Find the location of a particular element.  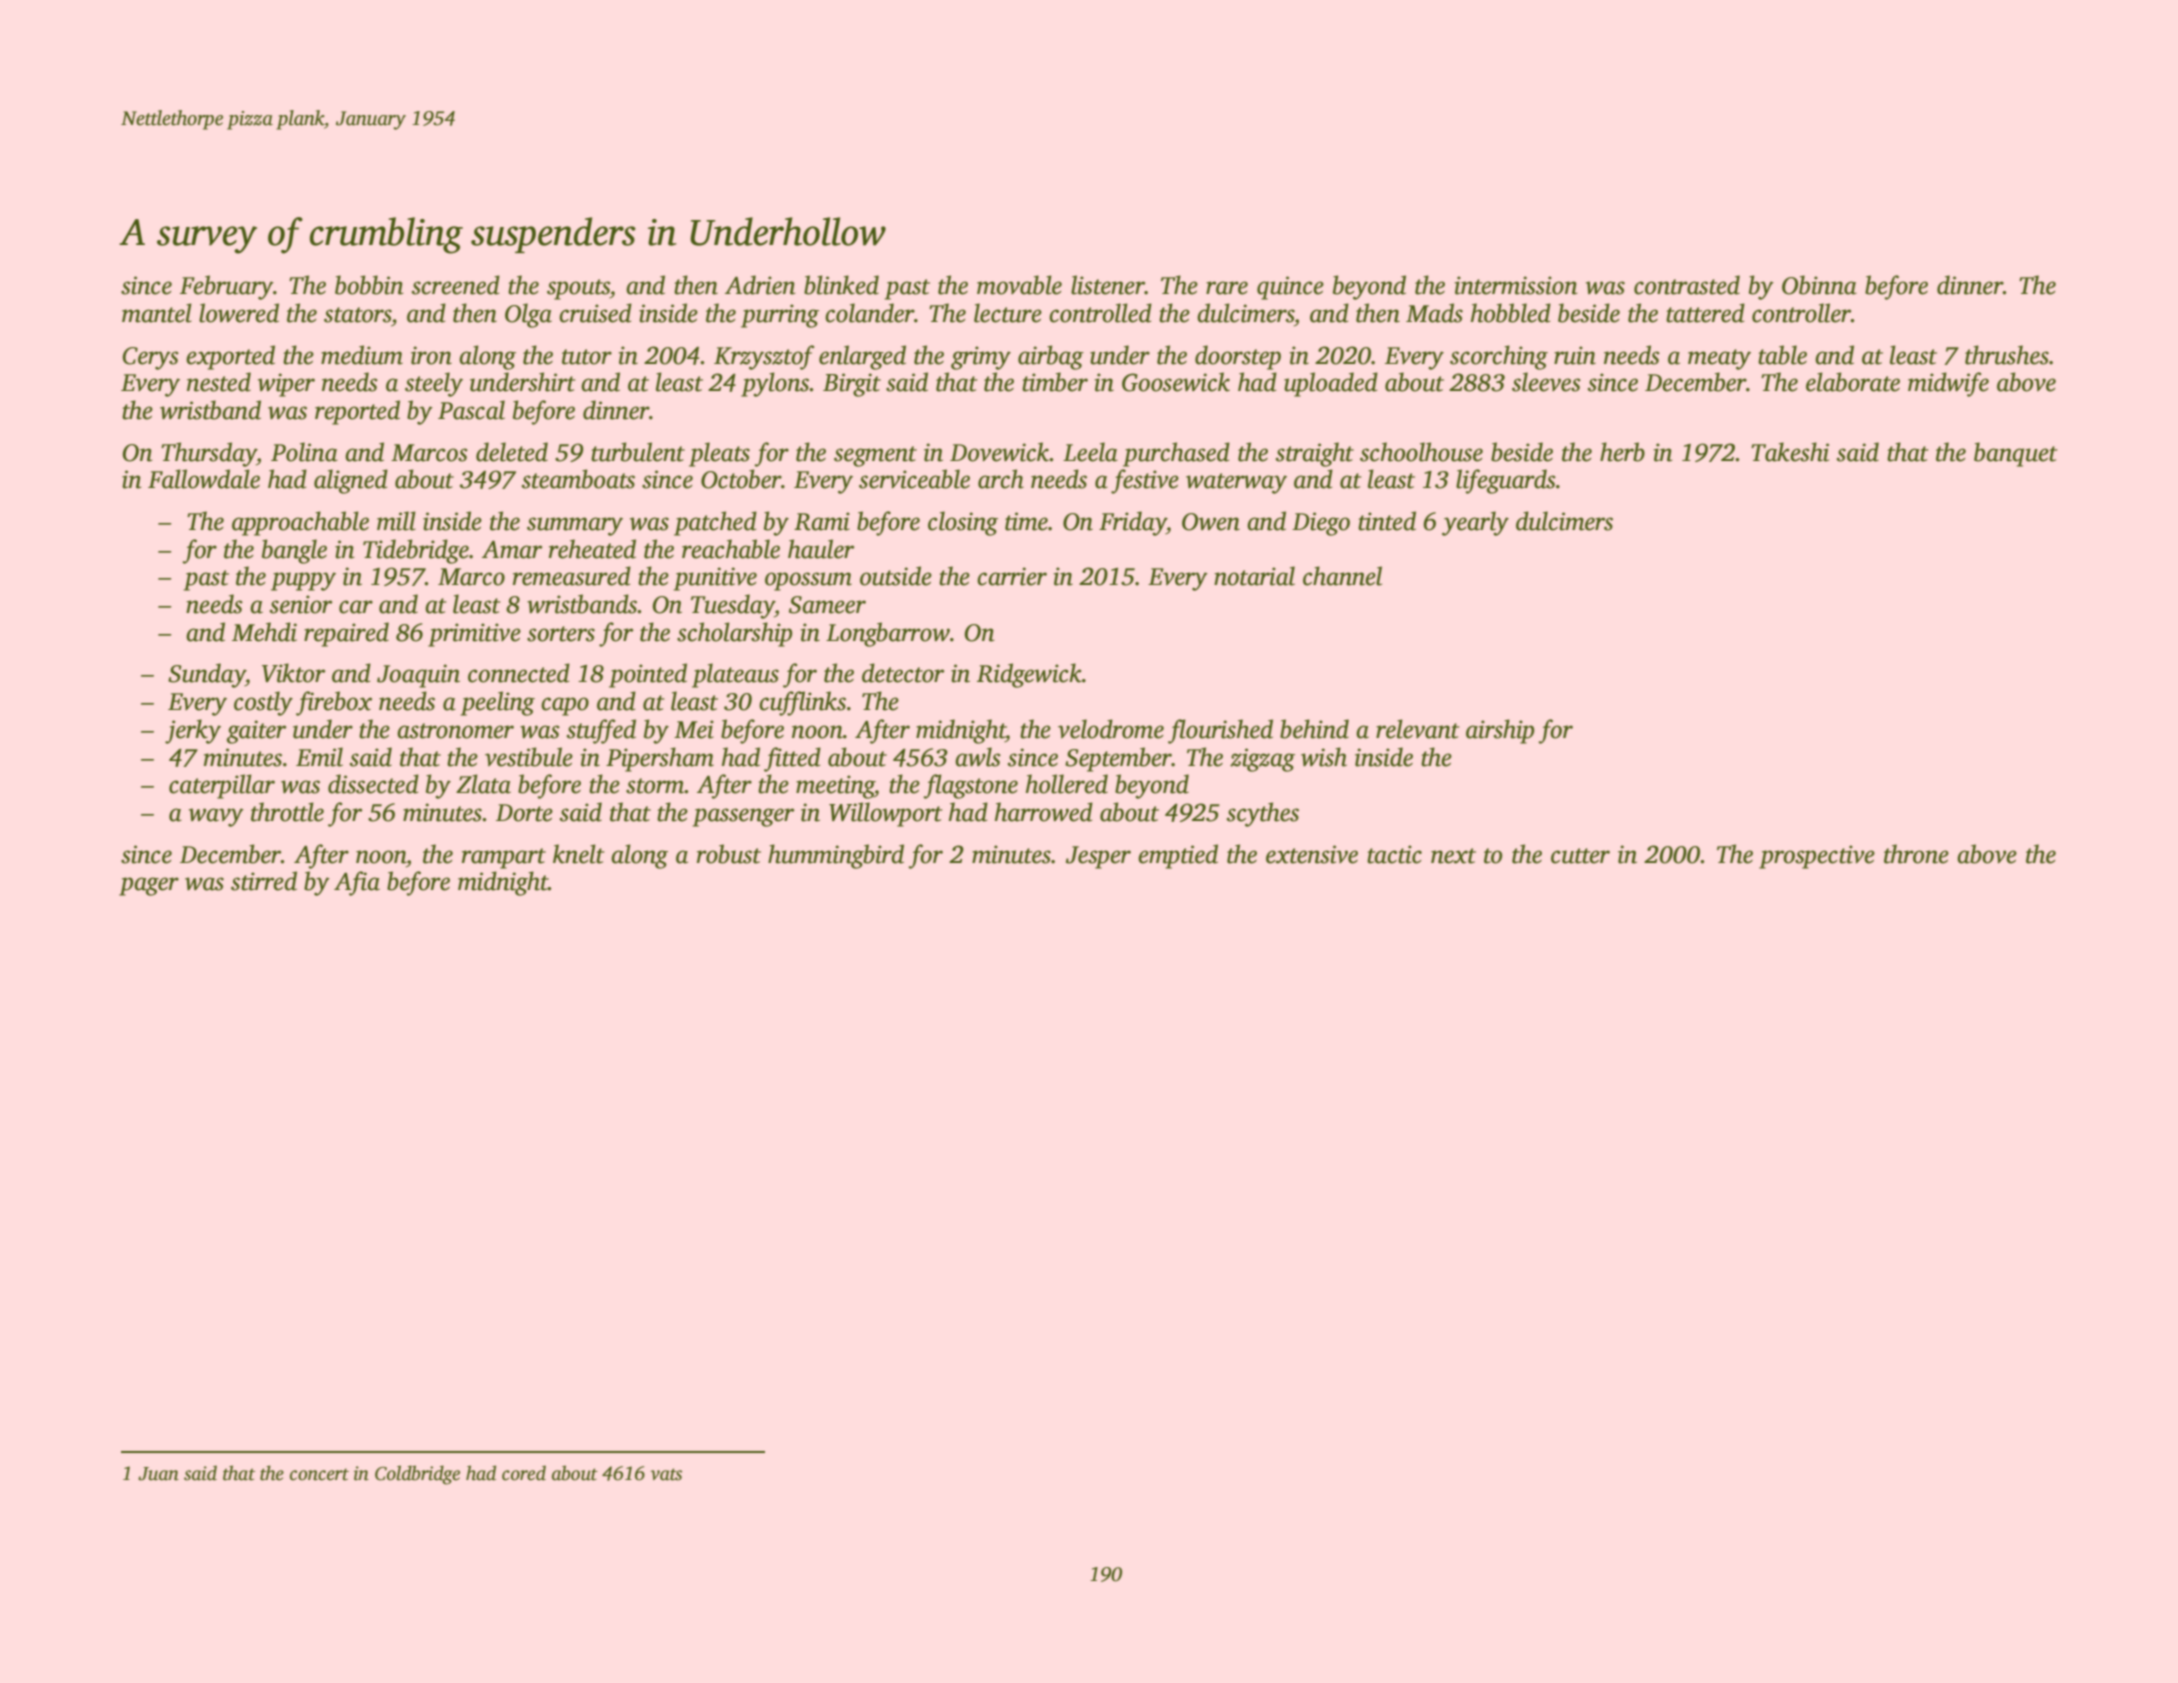

detector is located at coordinates (903, 673).
